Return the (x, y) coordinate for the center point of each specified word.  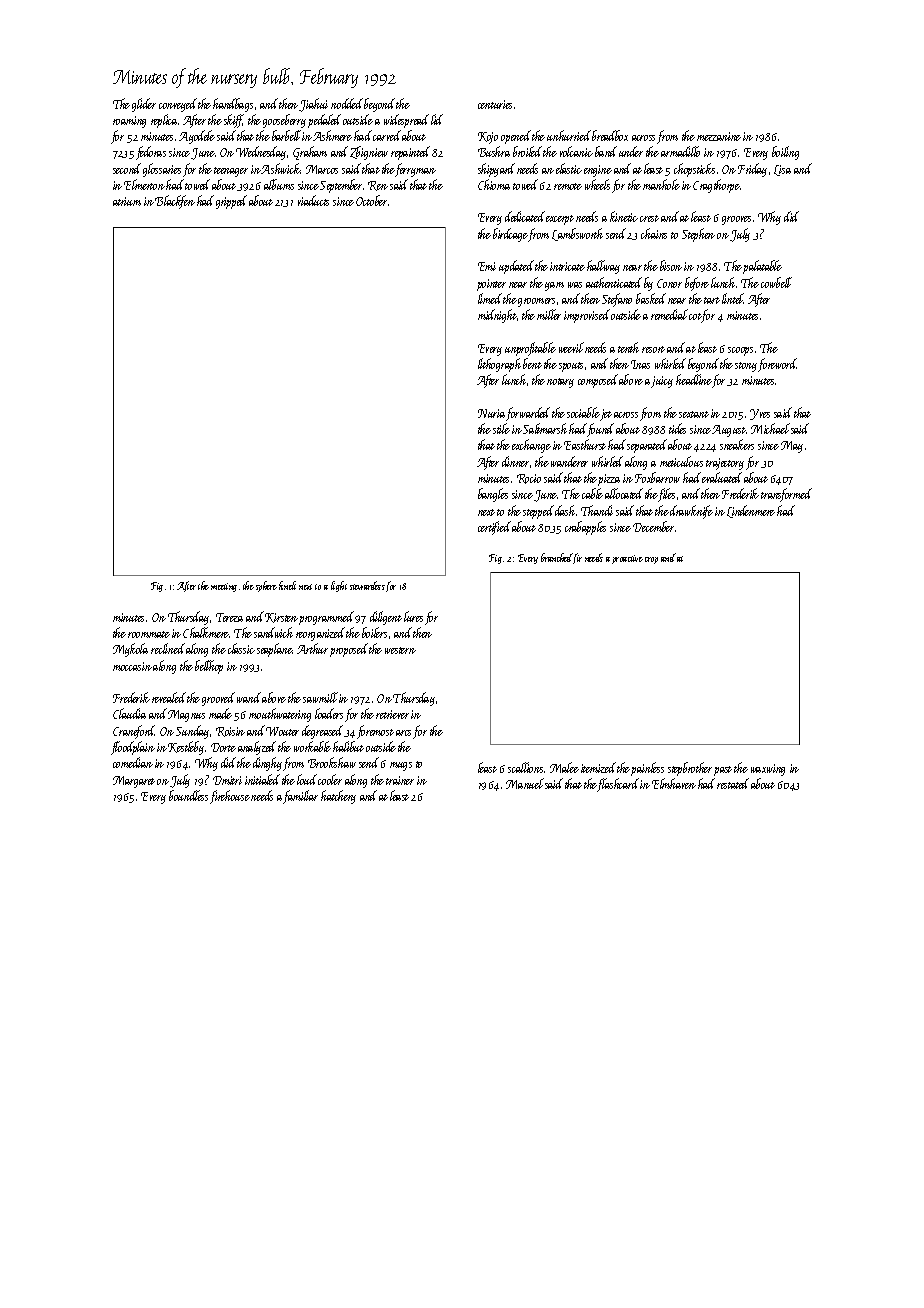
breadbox (610, 135)
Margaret (134, 782)
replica (165, 121)
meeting (224, 587)
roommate (149, 634)
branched (557, 558)
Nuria (491, 413)
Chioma (494, 184)
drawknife (691, 512)
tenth (628, 347)
